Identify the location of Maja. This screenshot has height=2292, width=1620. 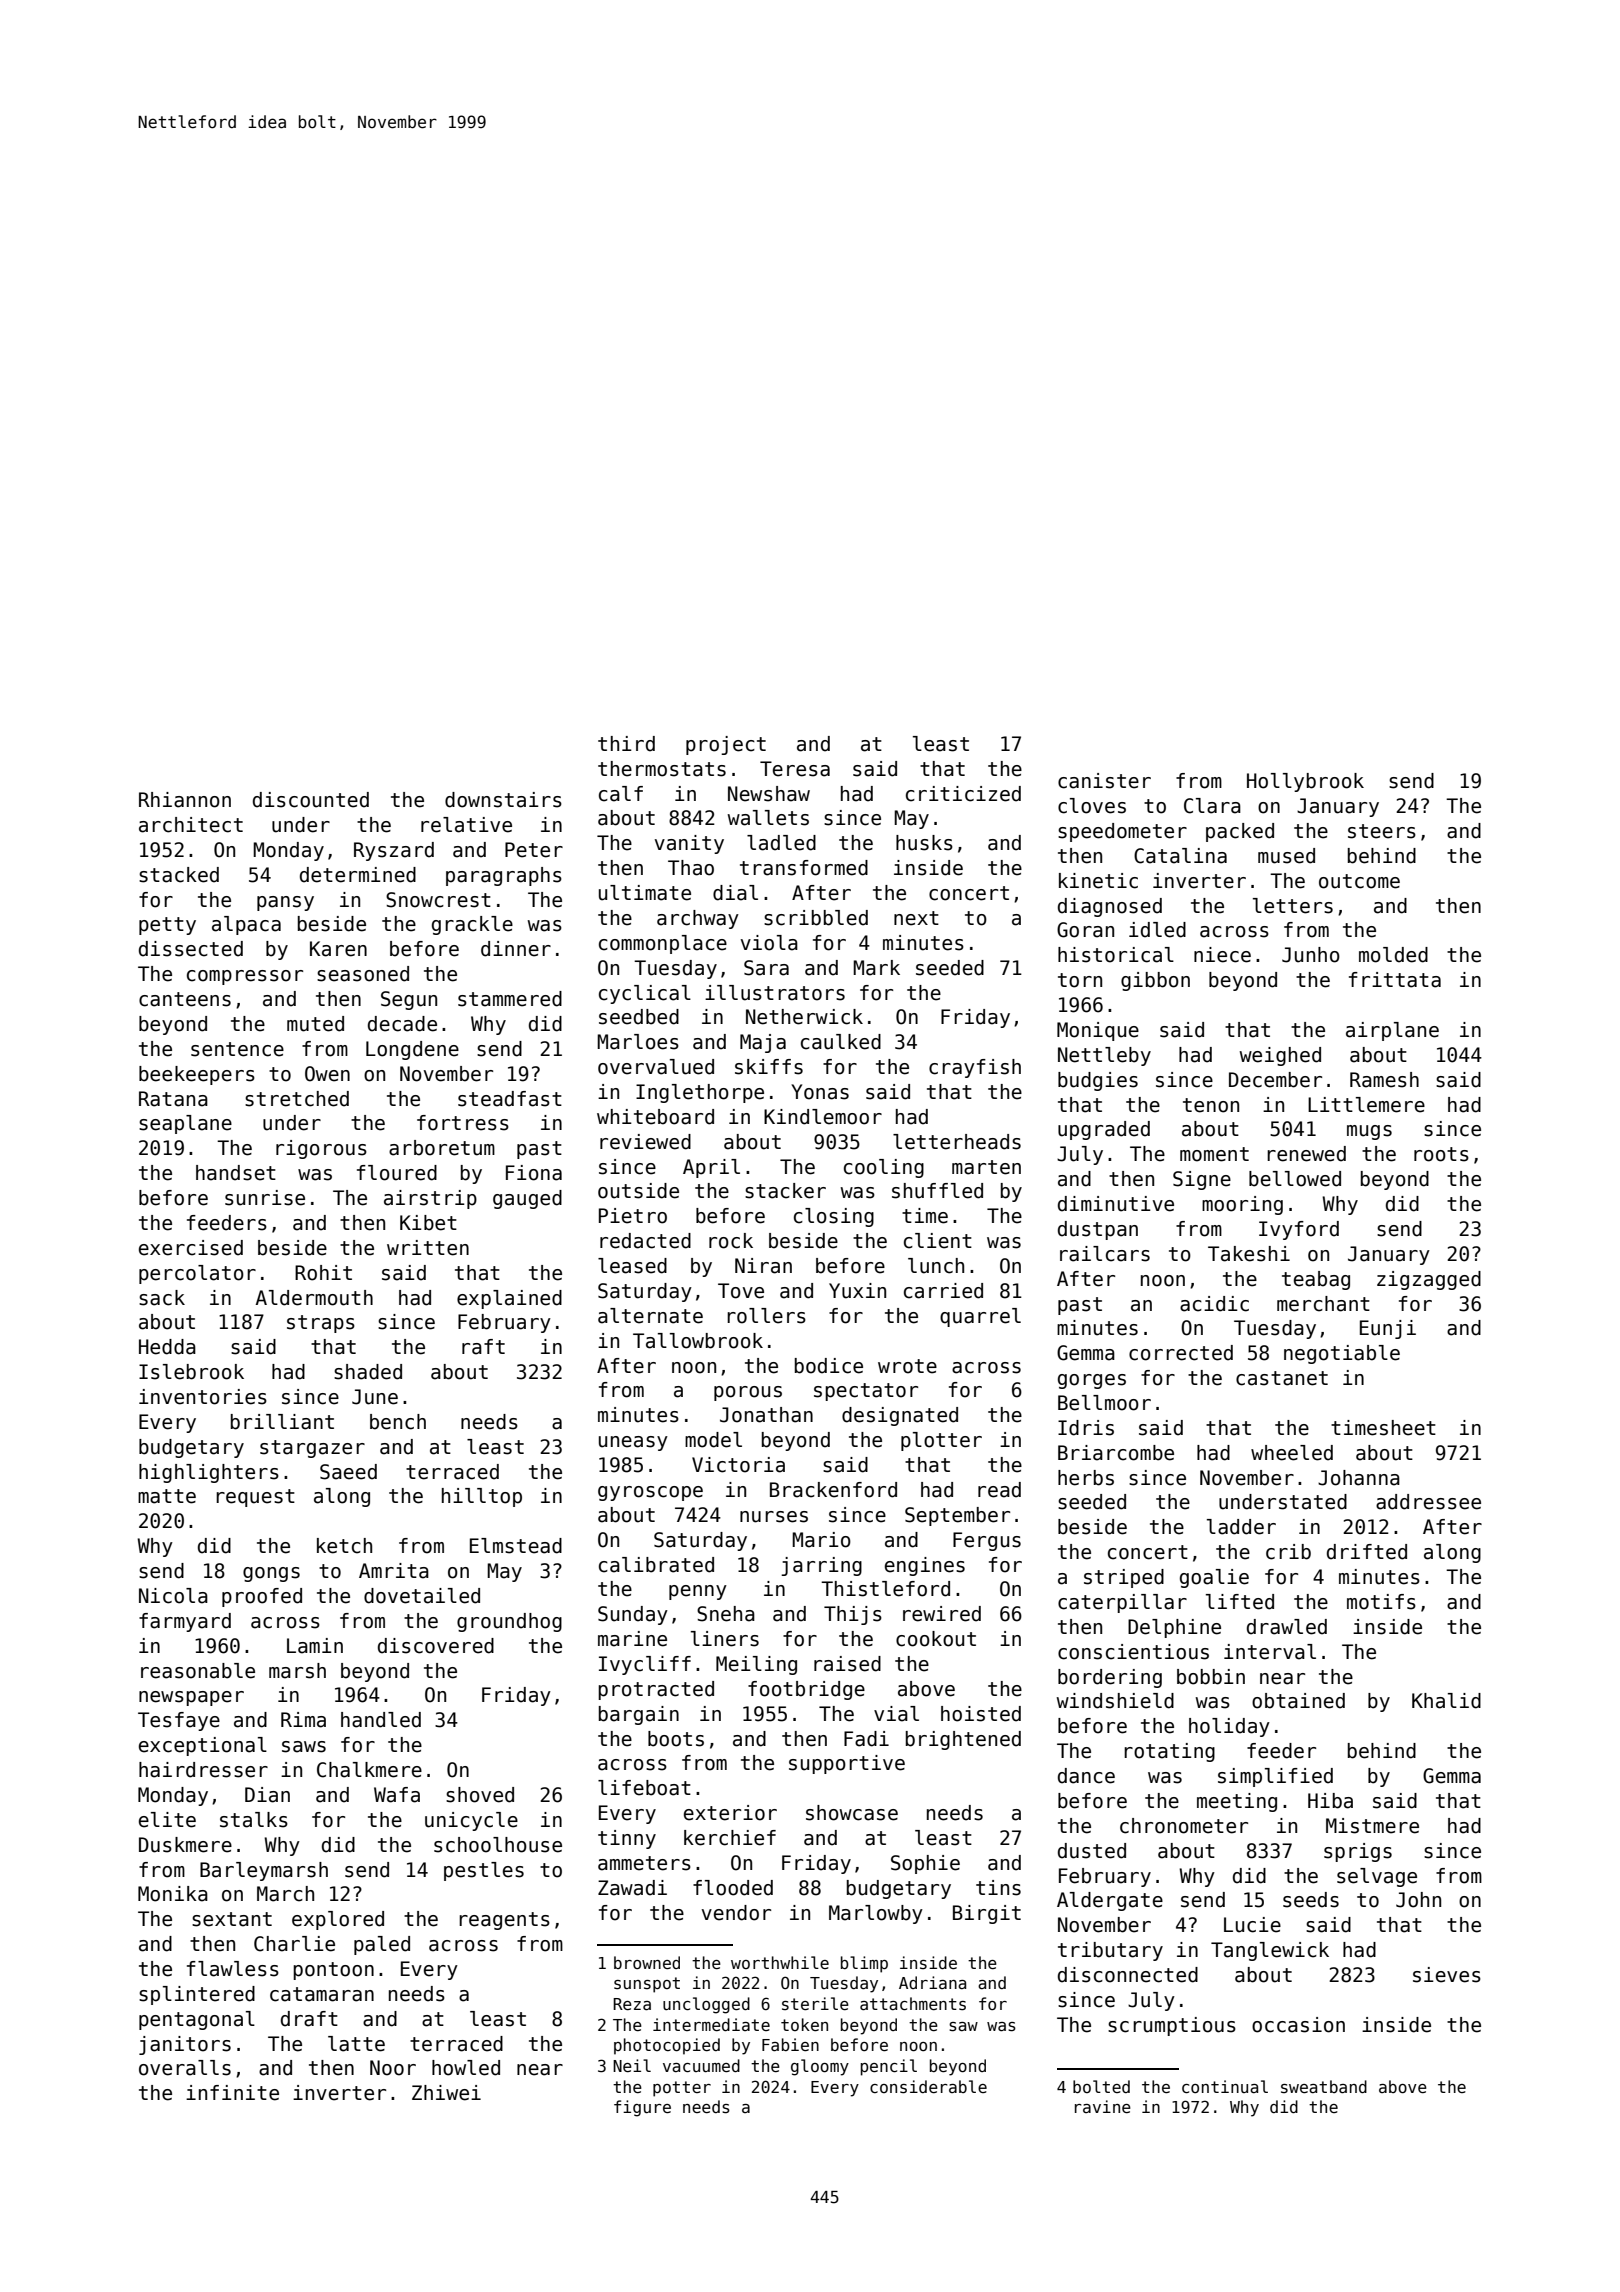
(763, 1043).
